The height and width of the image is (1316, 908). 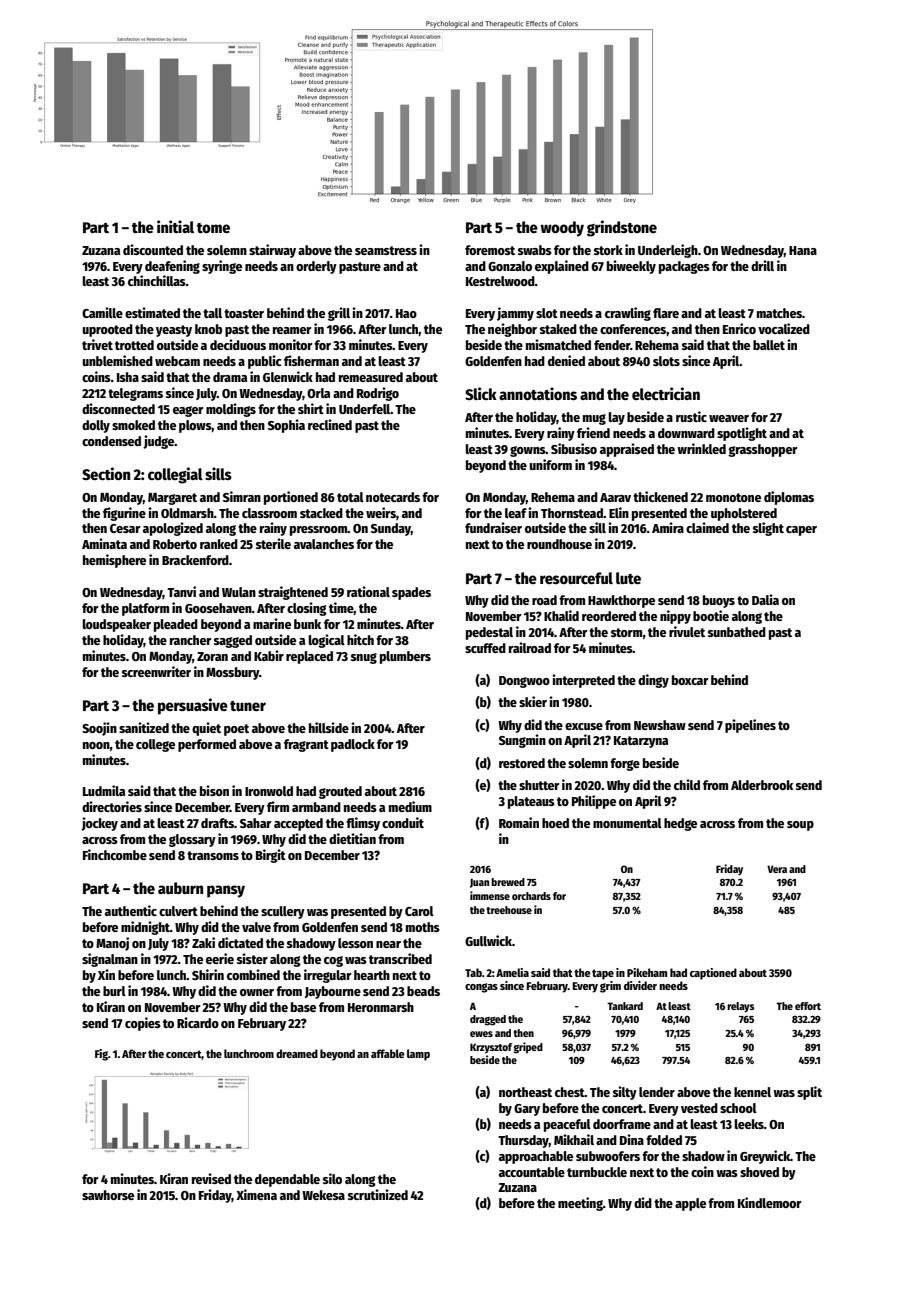 I want to click on sawhorse, so click(x=108, y=1195).
